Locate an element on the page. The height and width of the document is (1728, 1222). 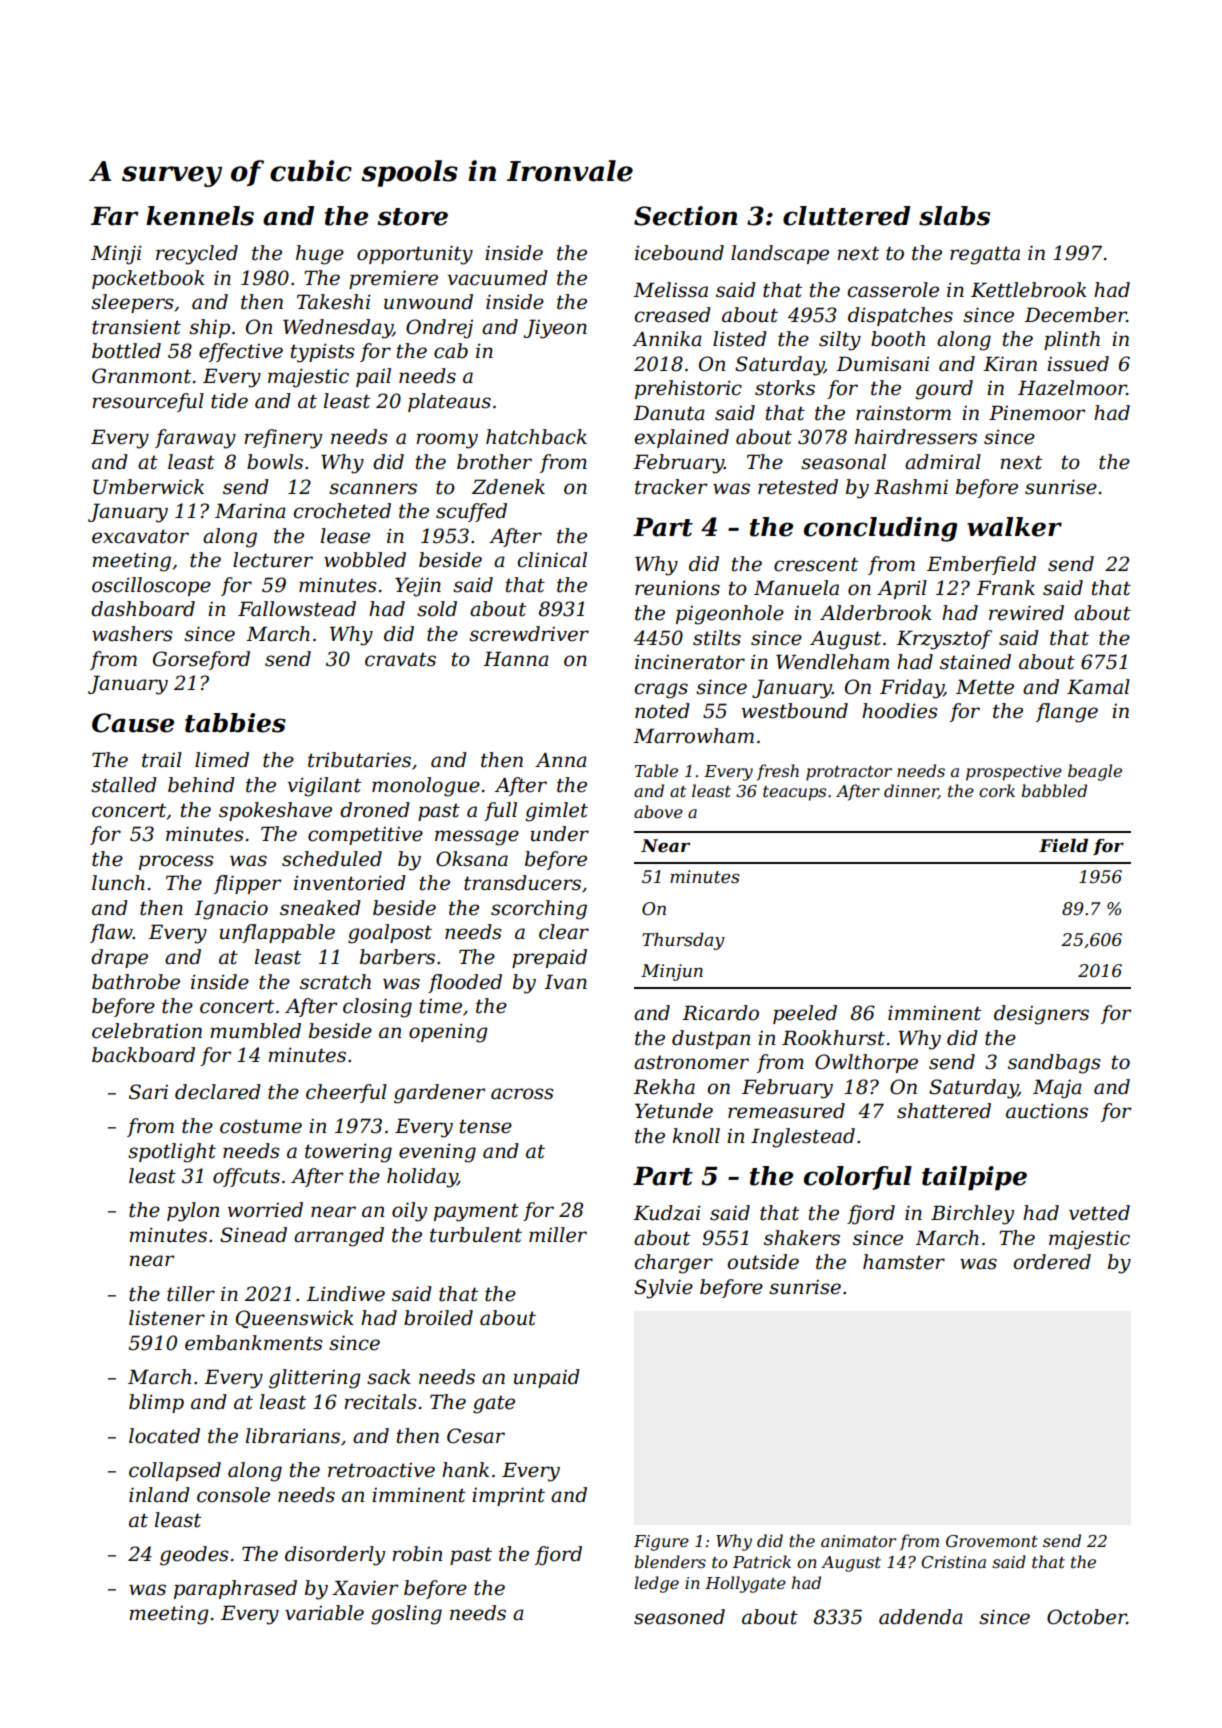
blimp is located at coordinates (156, 1403).
